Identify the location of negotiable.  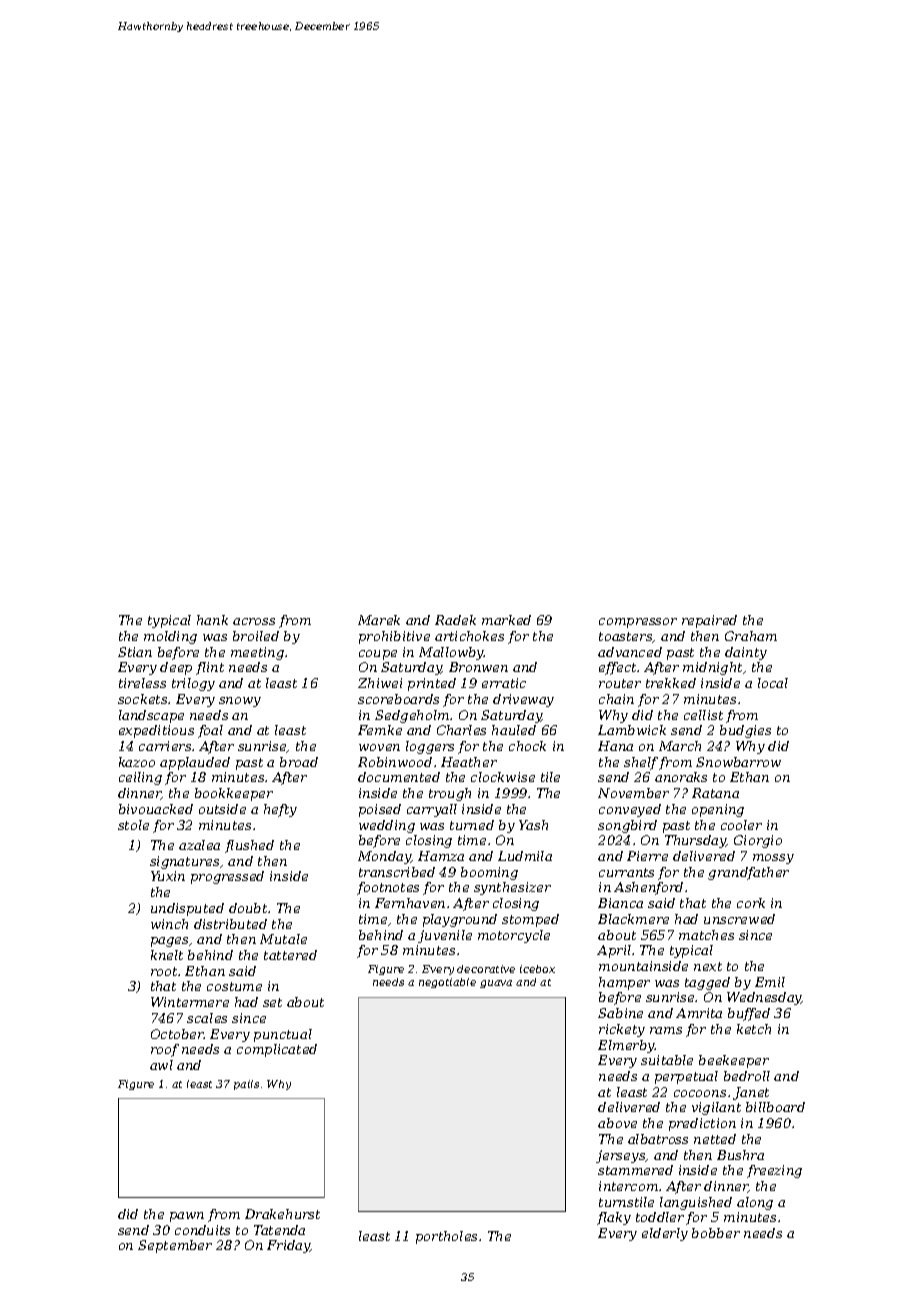
(447, 983).
